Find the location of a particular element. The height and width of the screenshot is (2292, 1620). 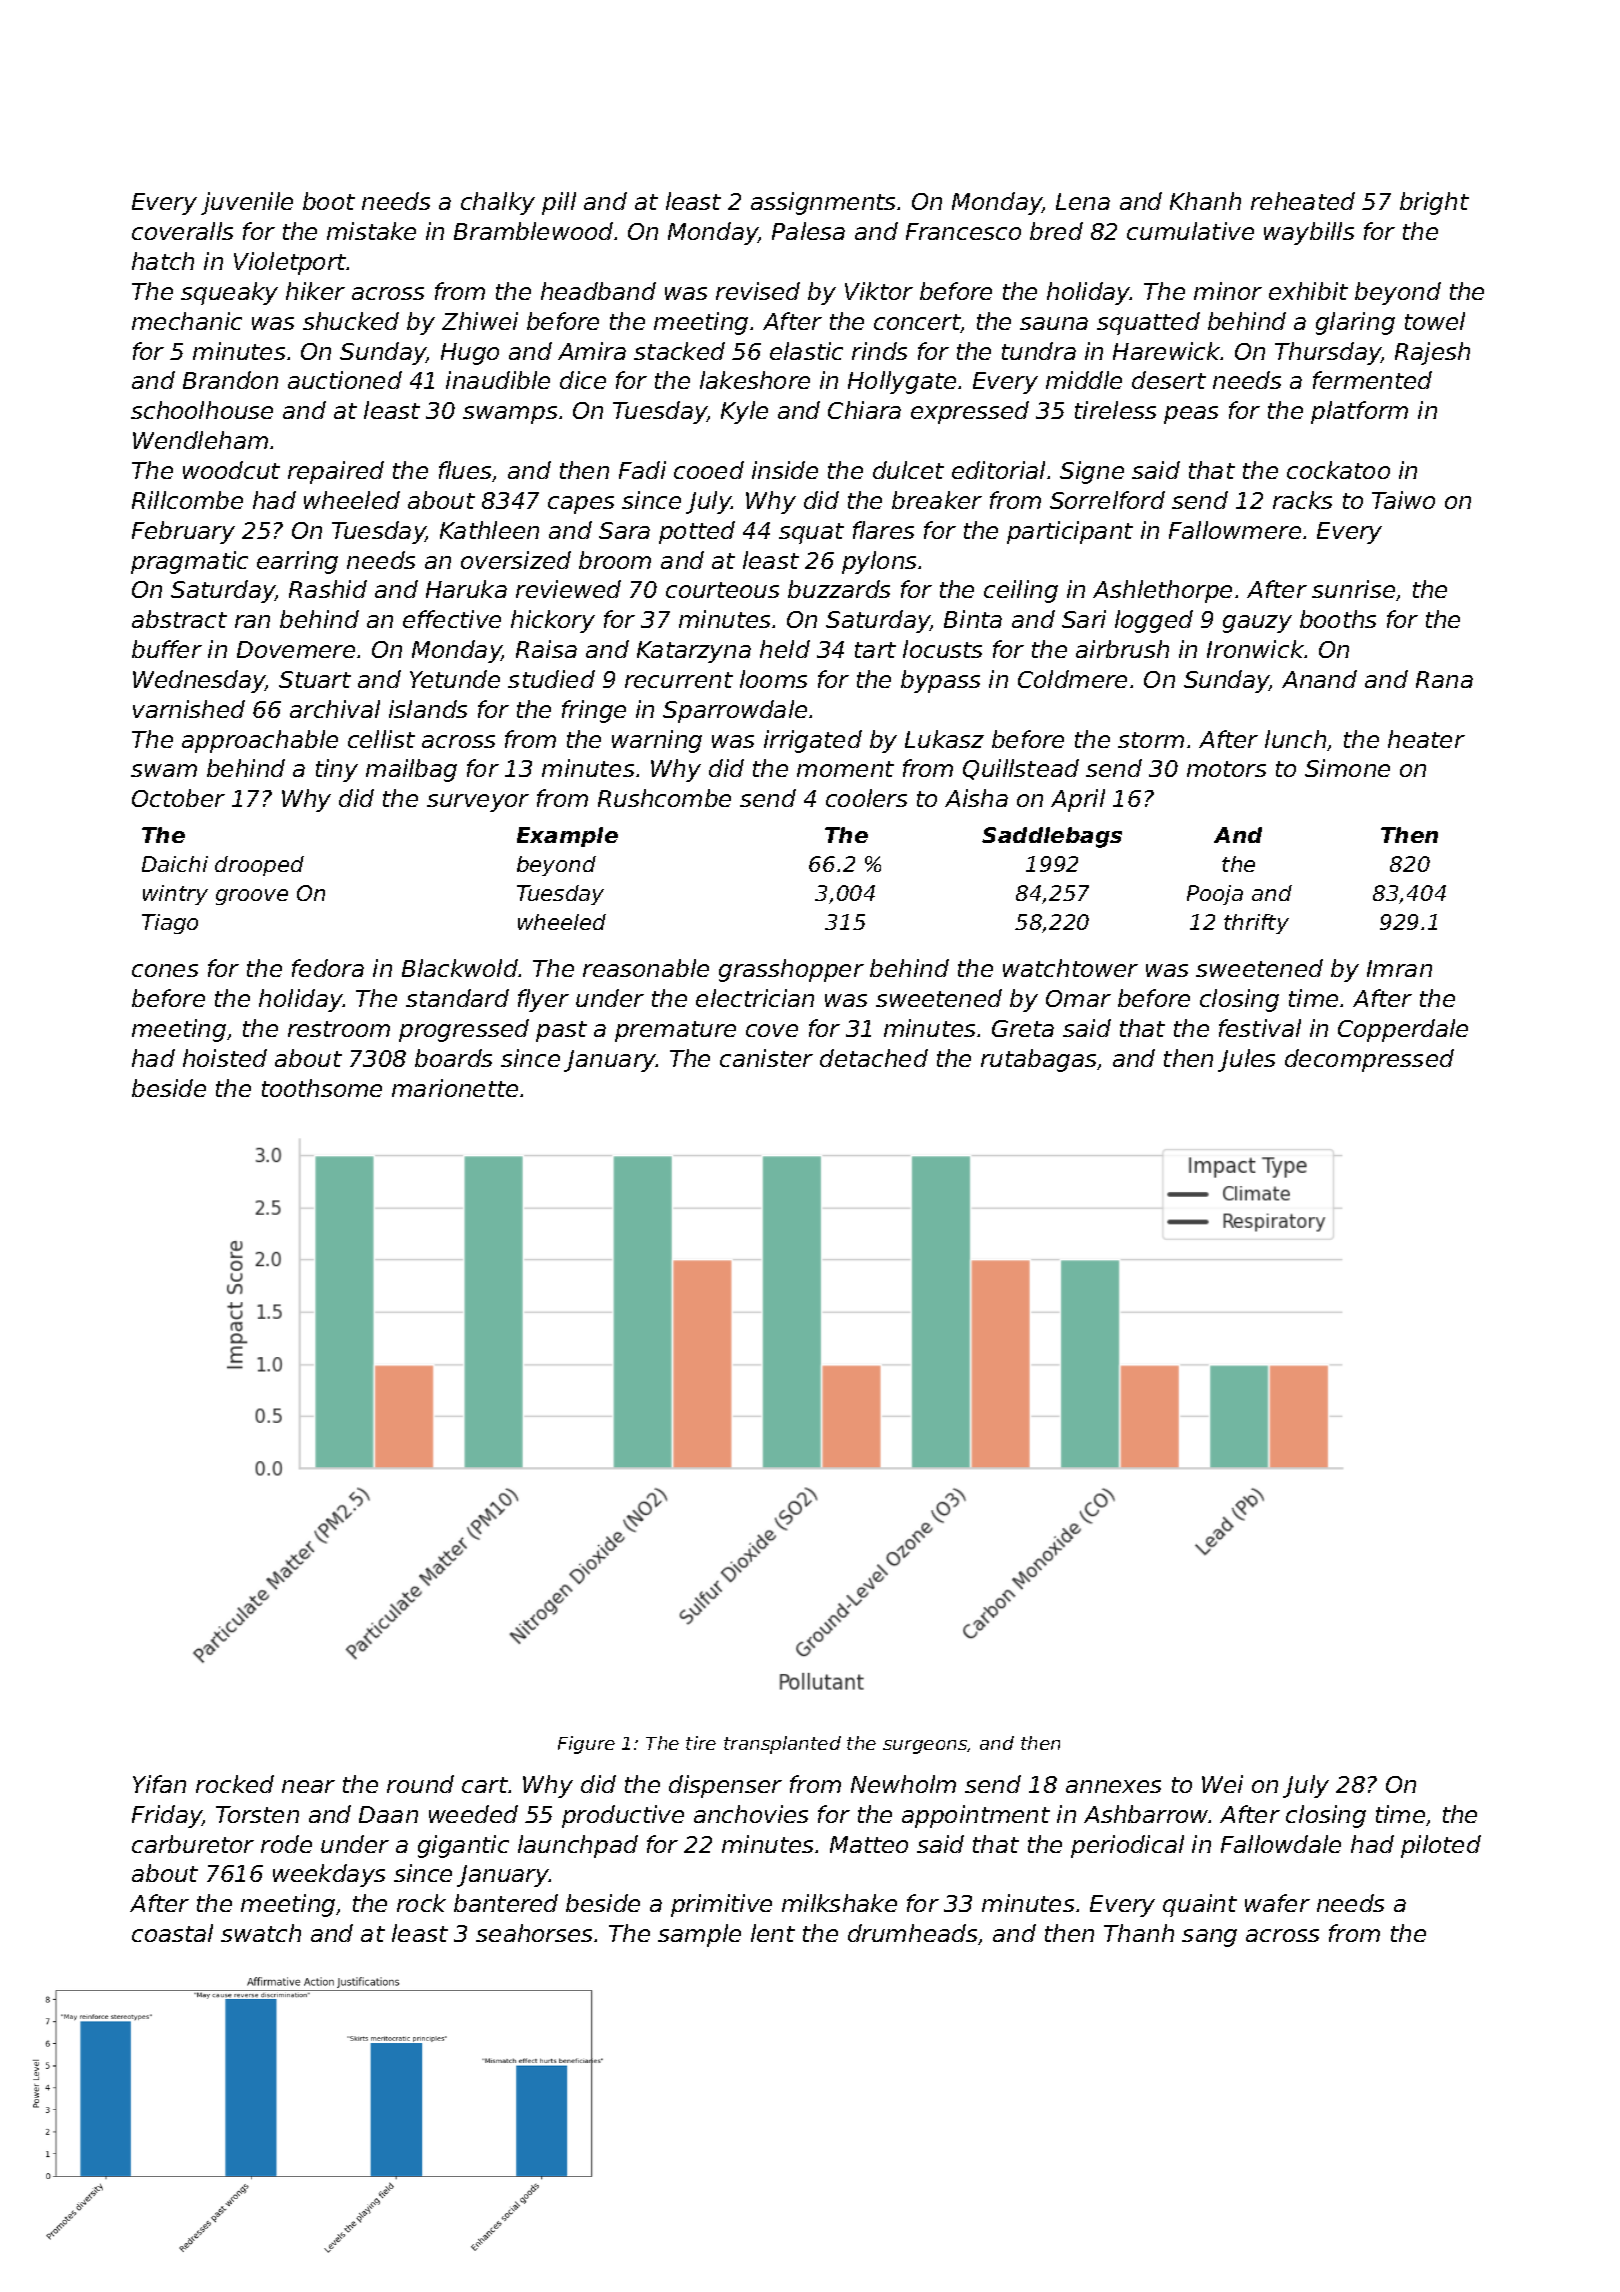

piloted is located at coordinates (1441, 1846).
